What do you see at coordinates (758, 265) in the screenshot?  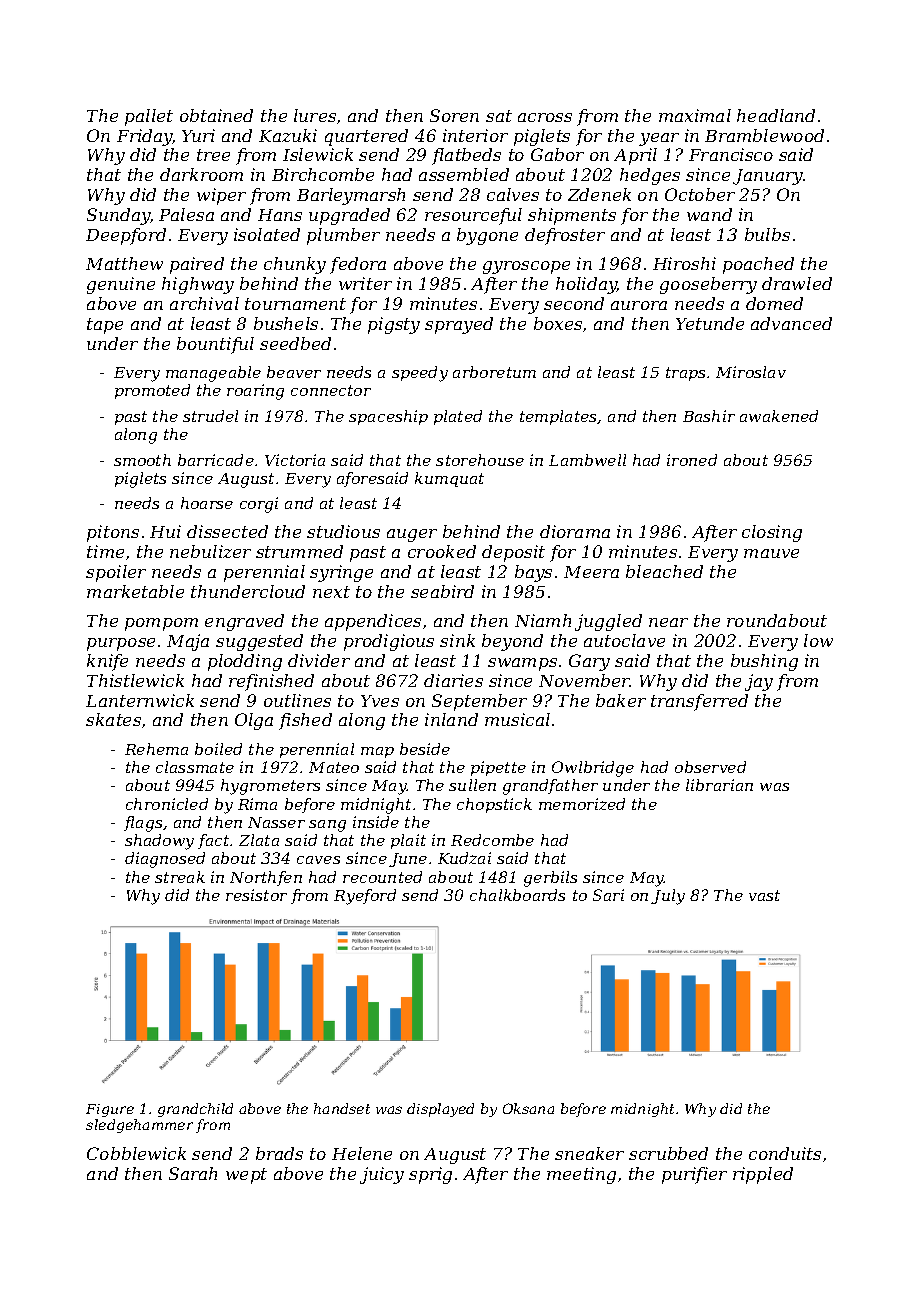 I see `poached` at bounding box center [758, 265].
